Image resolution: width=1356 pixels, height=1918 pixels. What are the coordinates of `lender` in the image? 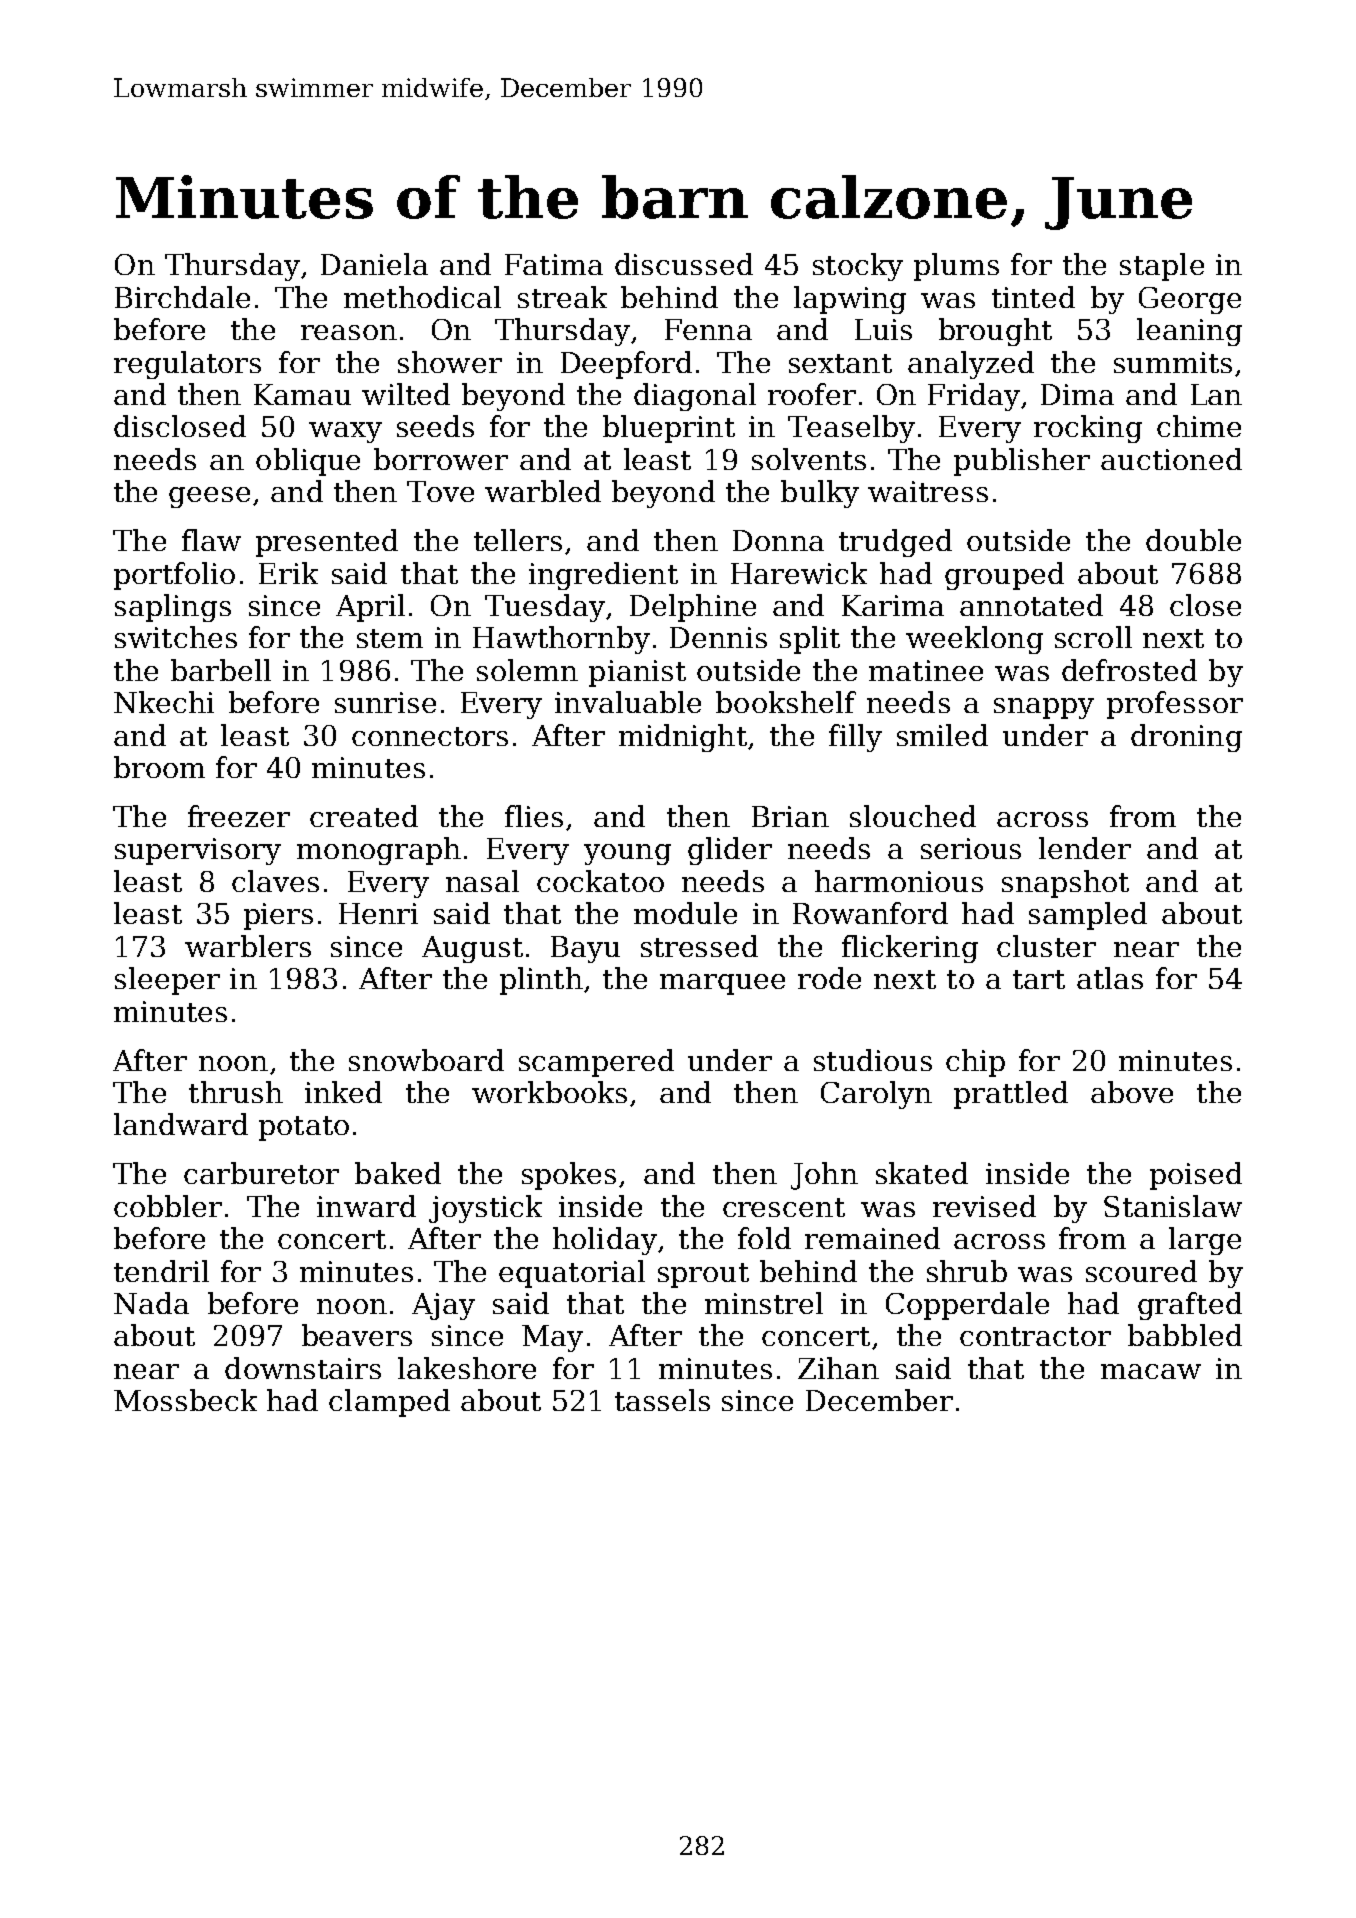 It's located at (1085, 848).
